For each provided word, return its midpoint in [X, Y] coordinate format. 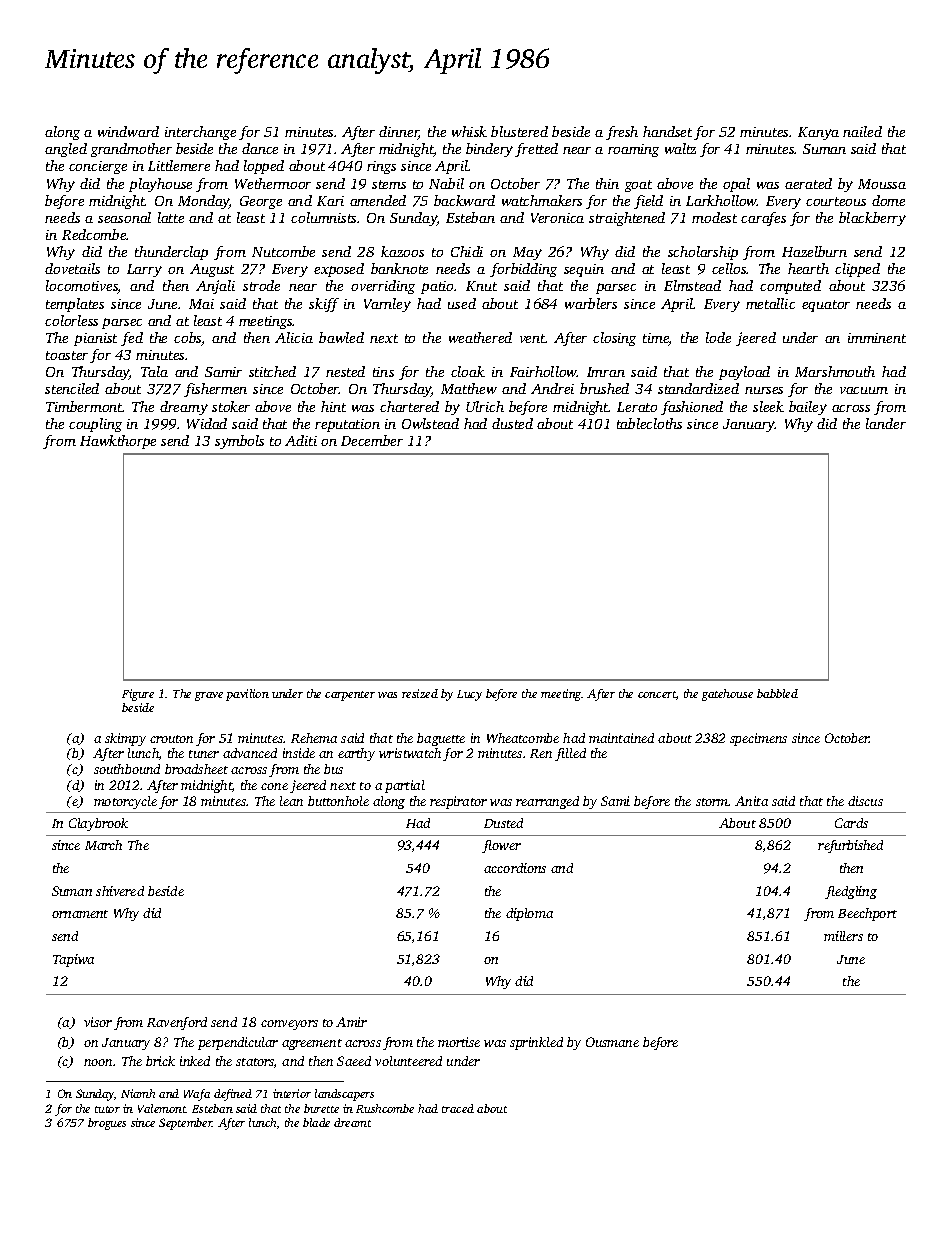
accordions [515, 868]
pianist [95, 339]
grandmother [131, 150]
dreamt [352, 1122]
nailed [862, 131]
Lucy [469, 695]
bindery [489, 150]
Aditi [301, 440]
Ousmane [612, 1042]
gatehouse [727, 695]
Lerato [637, 407]
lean [291, 801]
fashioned [692, 408]
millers [843, 936]
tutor [107, 1109]
